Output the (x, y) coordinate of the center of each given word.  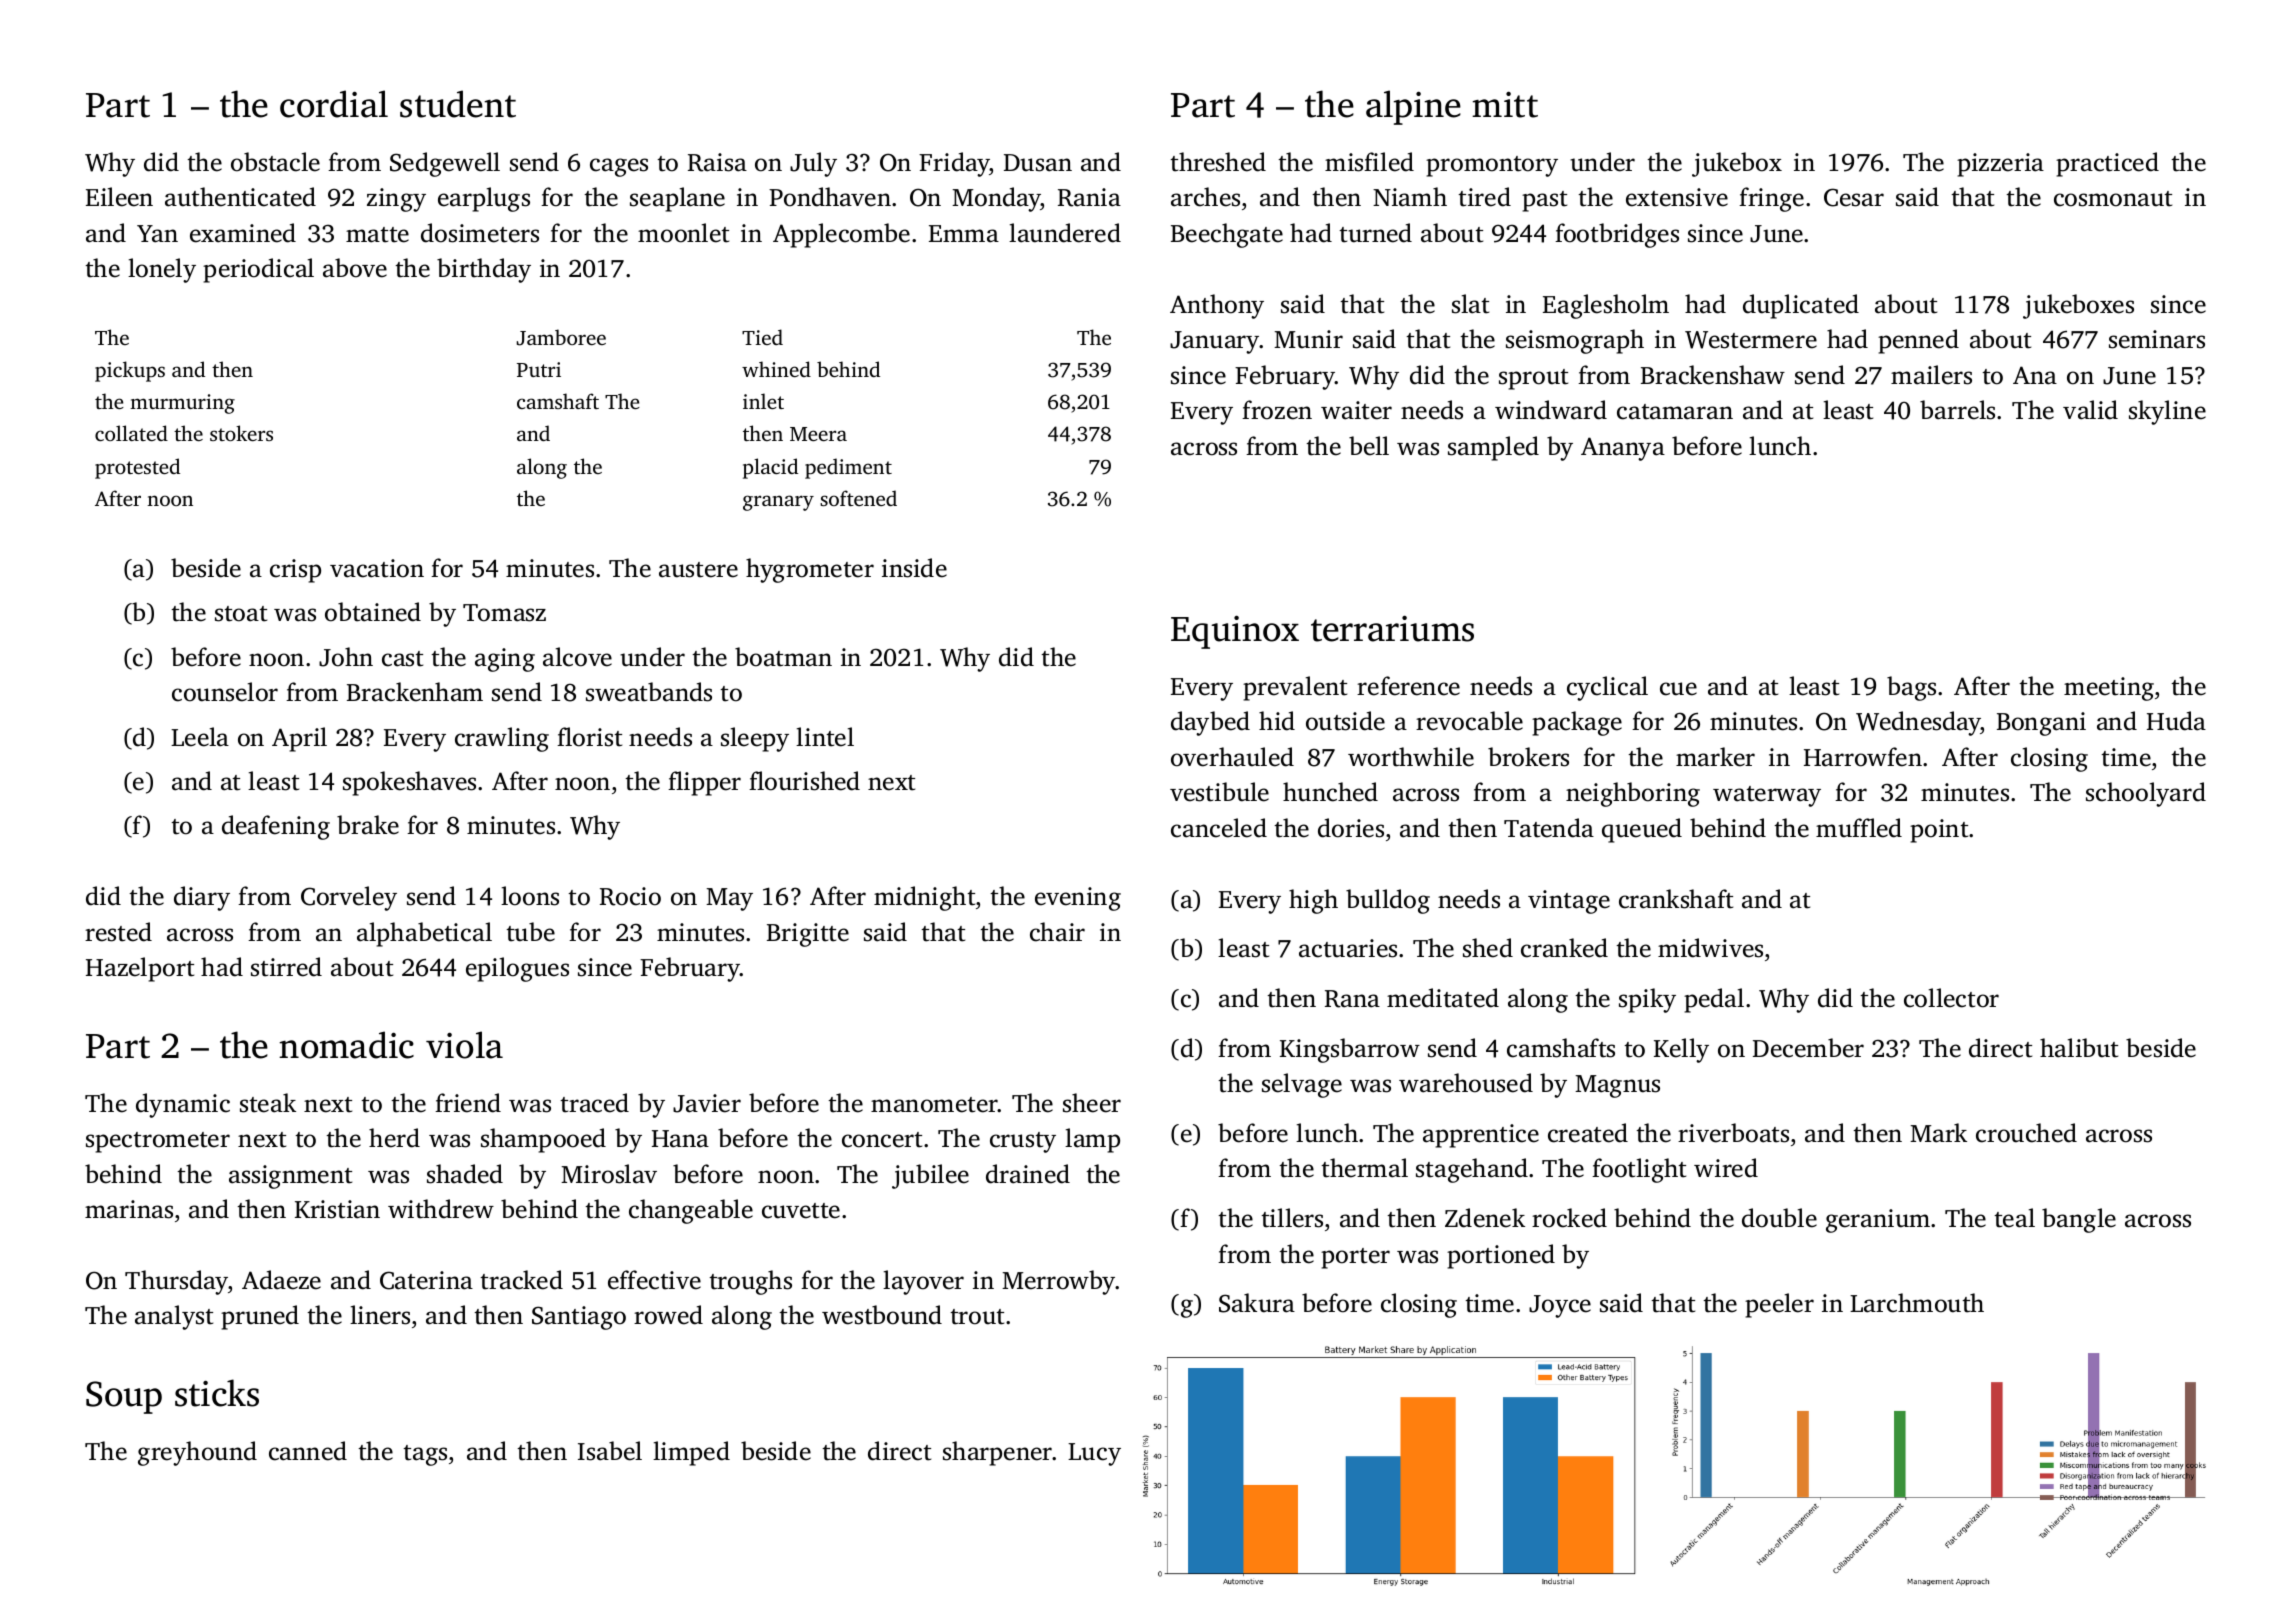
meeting (2109, 689)
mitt (1505, 105)
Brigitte (808, 935)
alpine (1413, 107)
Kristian (337, 1209)
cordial (334, 104)
